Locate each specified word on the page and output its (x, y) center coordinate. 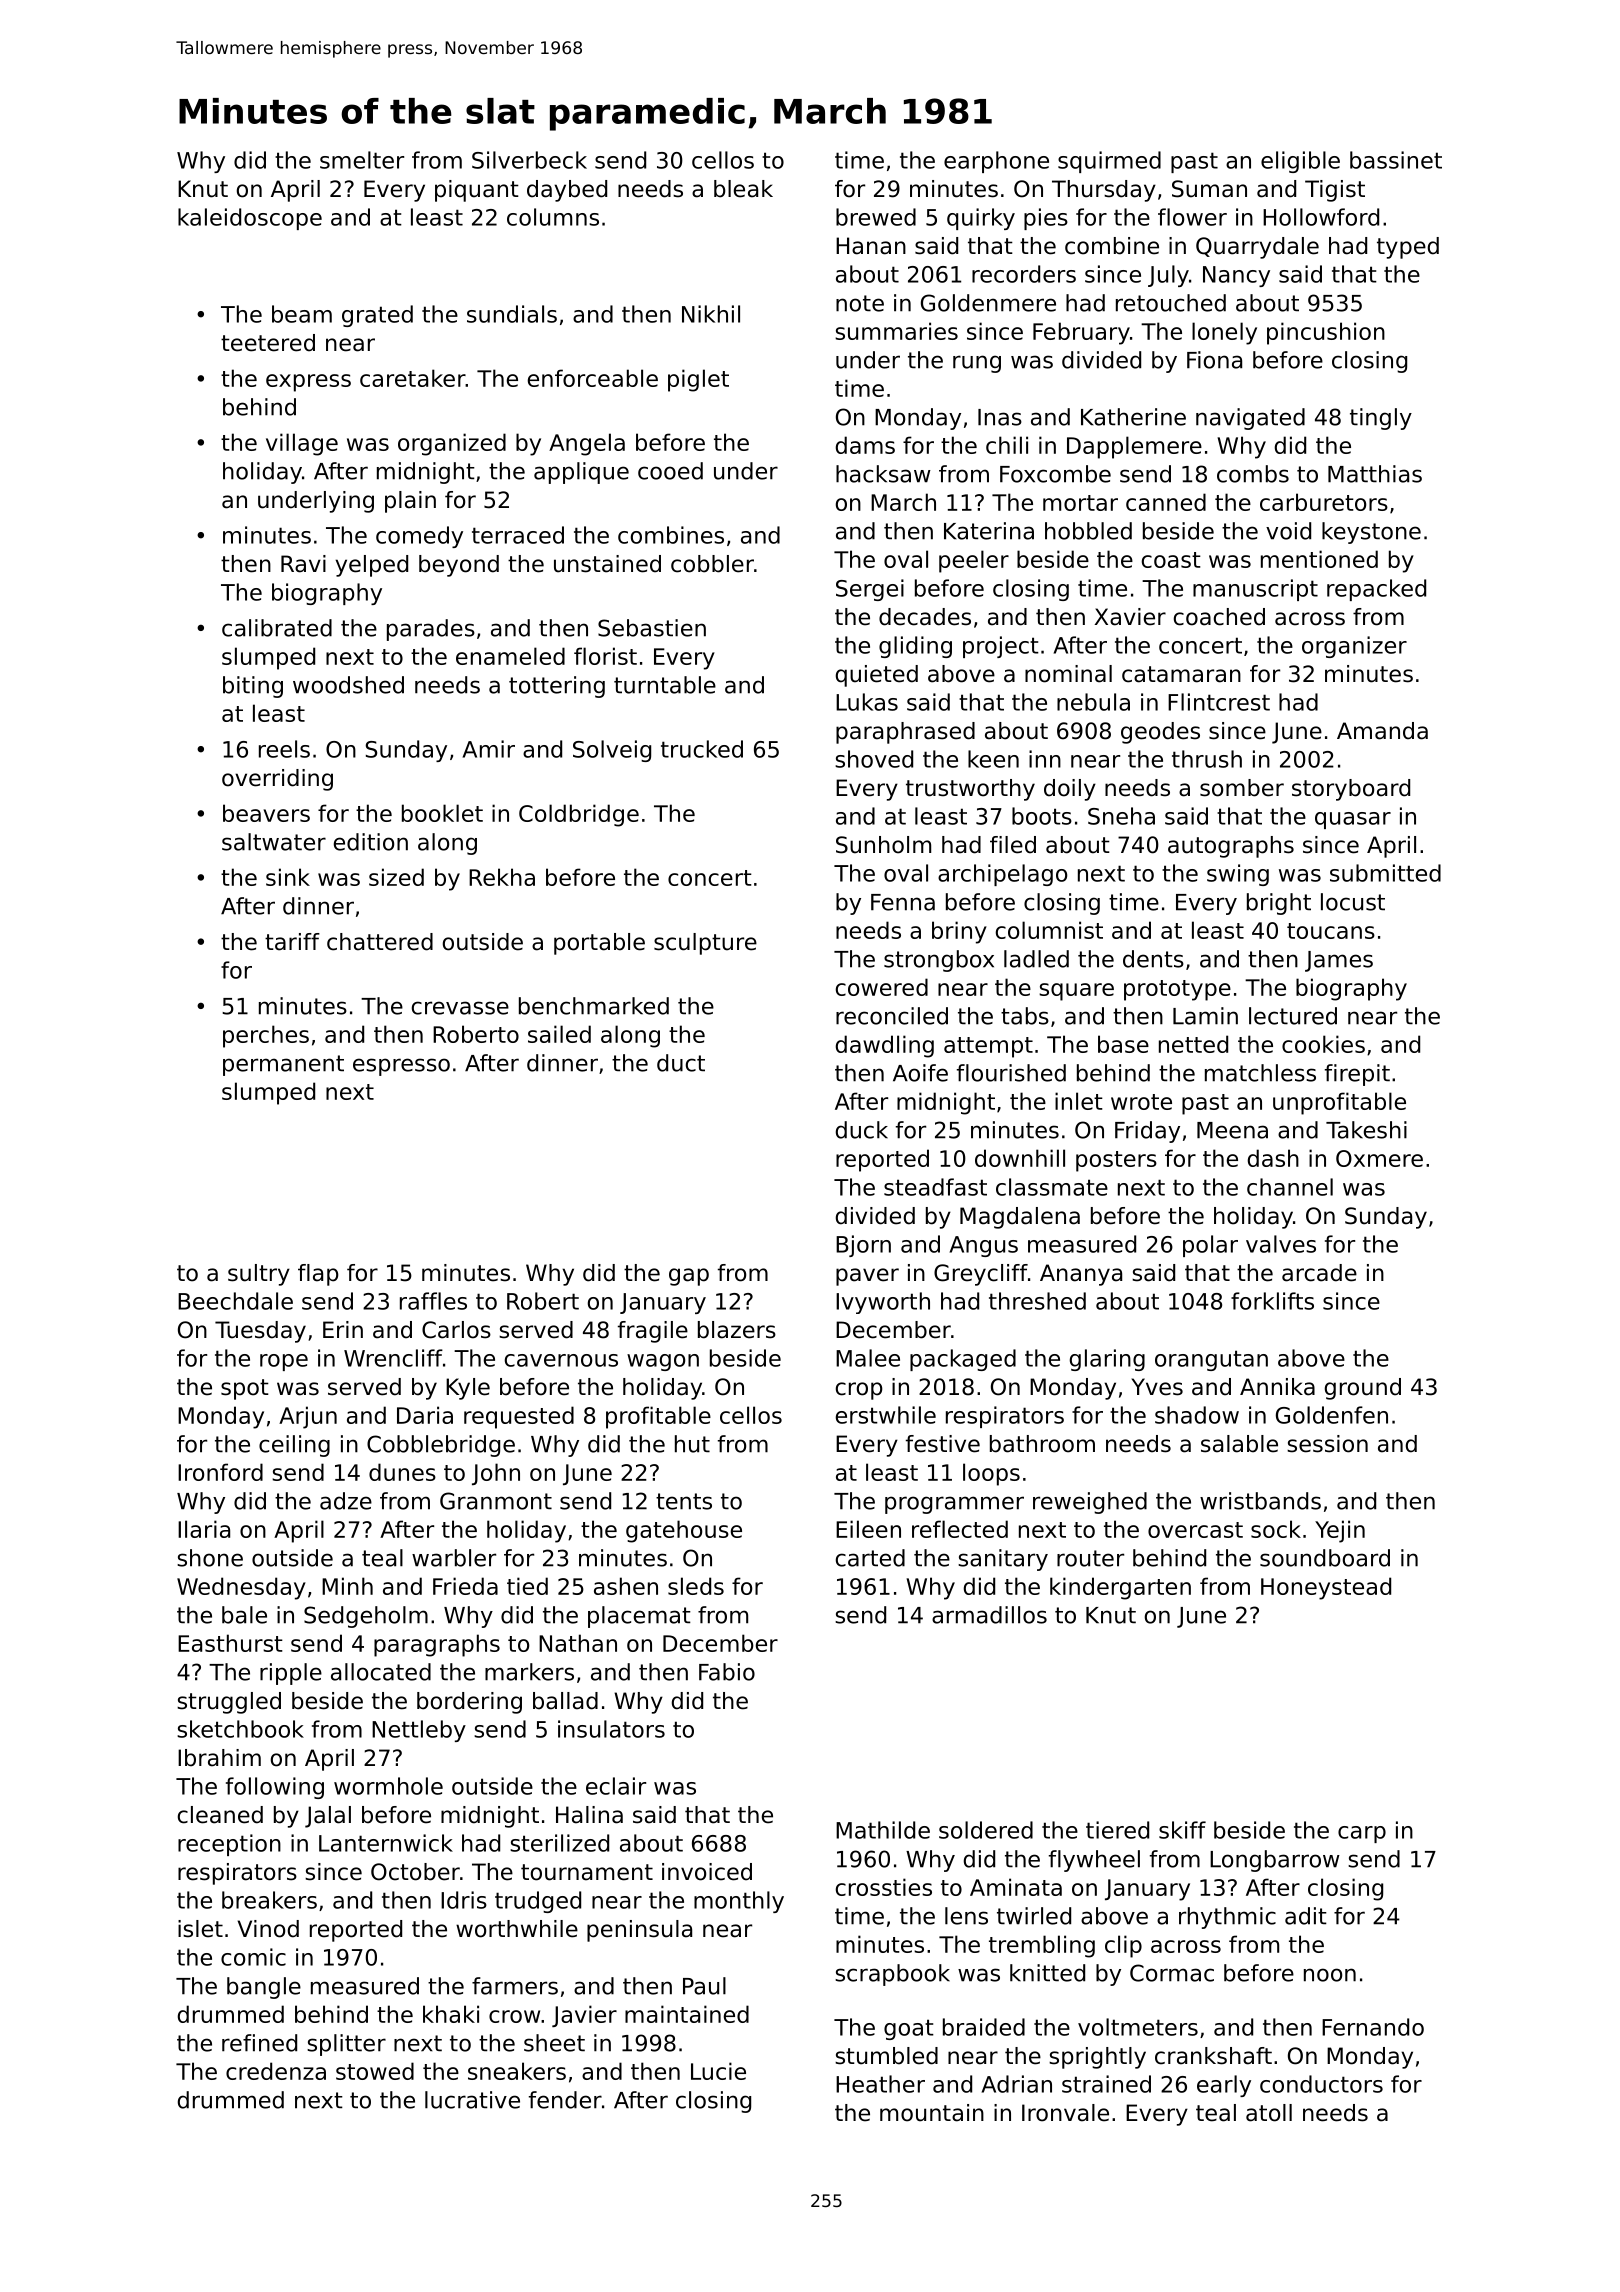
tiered (1117, 1830)
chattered (380, 942)
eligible (1300, 162)
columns (553, 217)
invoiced (707, 1872)
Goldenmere (988, 303)
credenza (276, 2071)
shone (210, 1558)
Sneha (1121, 816)
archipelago (1002, 875)
